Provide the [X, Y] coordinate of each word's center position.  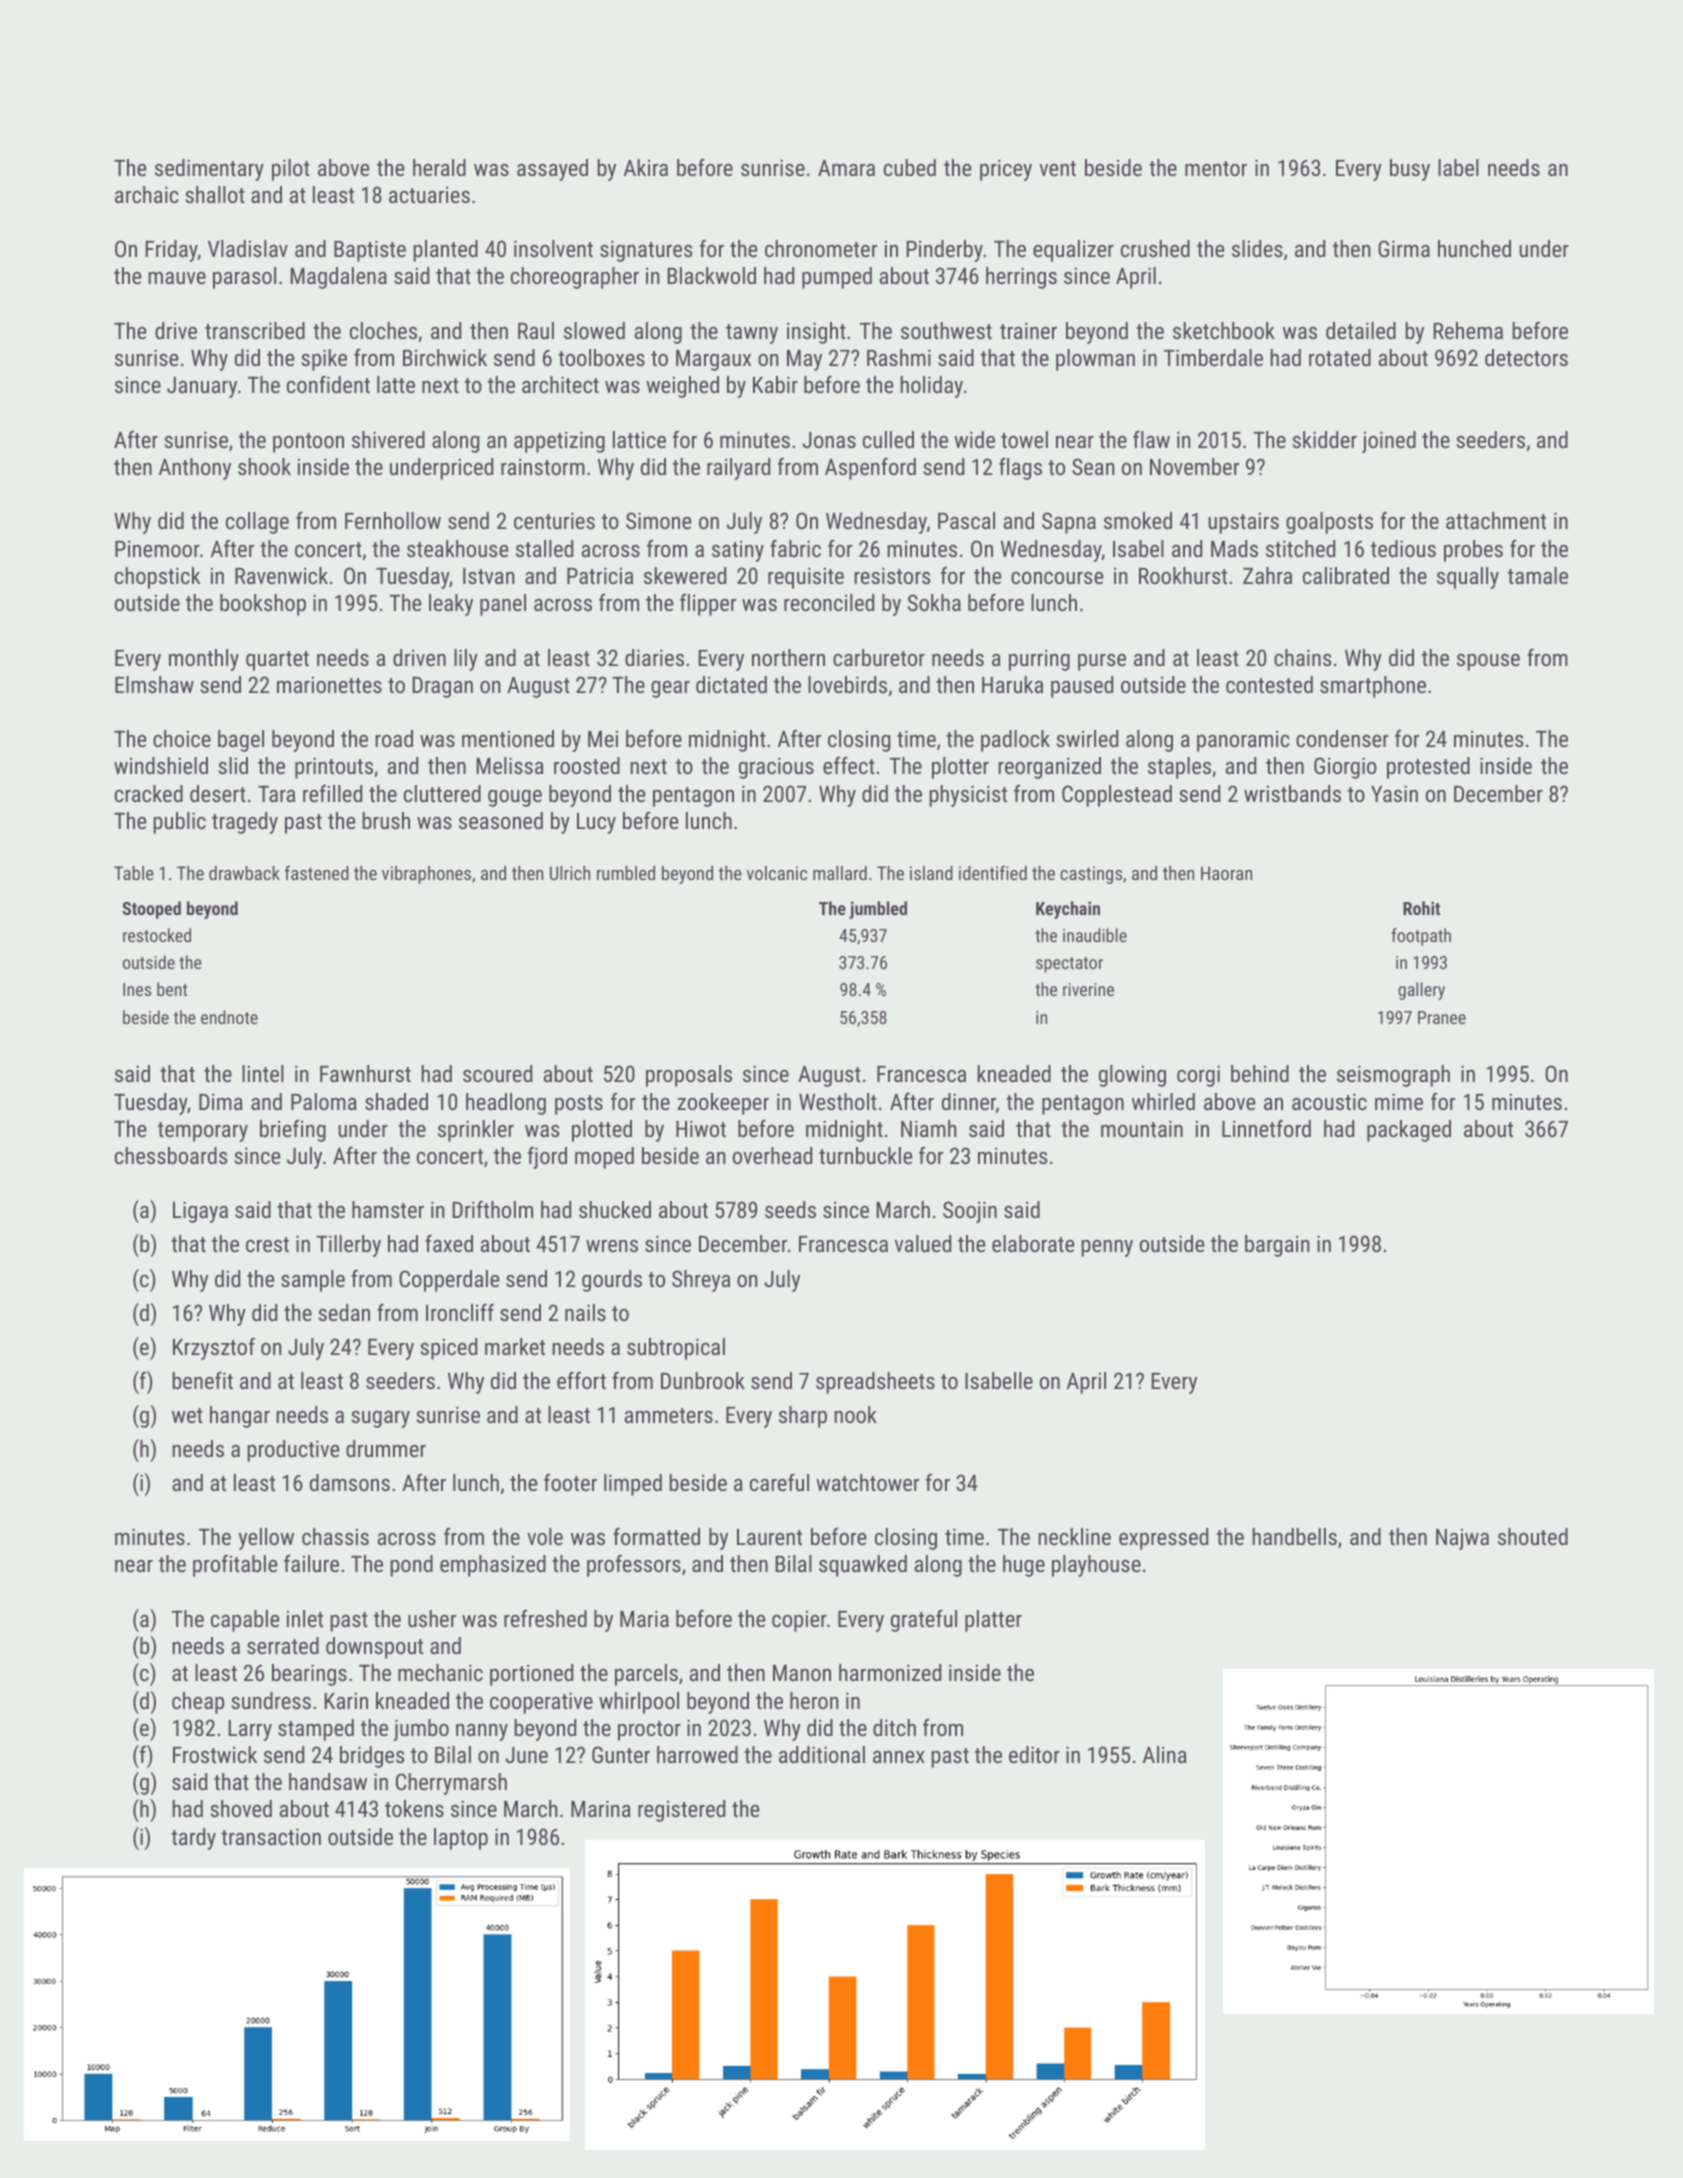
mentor [1216, 168]
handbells [1294, 1536]
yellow [266, 1539]
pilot [291, 170]
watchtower [867, 1482]
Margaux [713, 360]
